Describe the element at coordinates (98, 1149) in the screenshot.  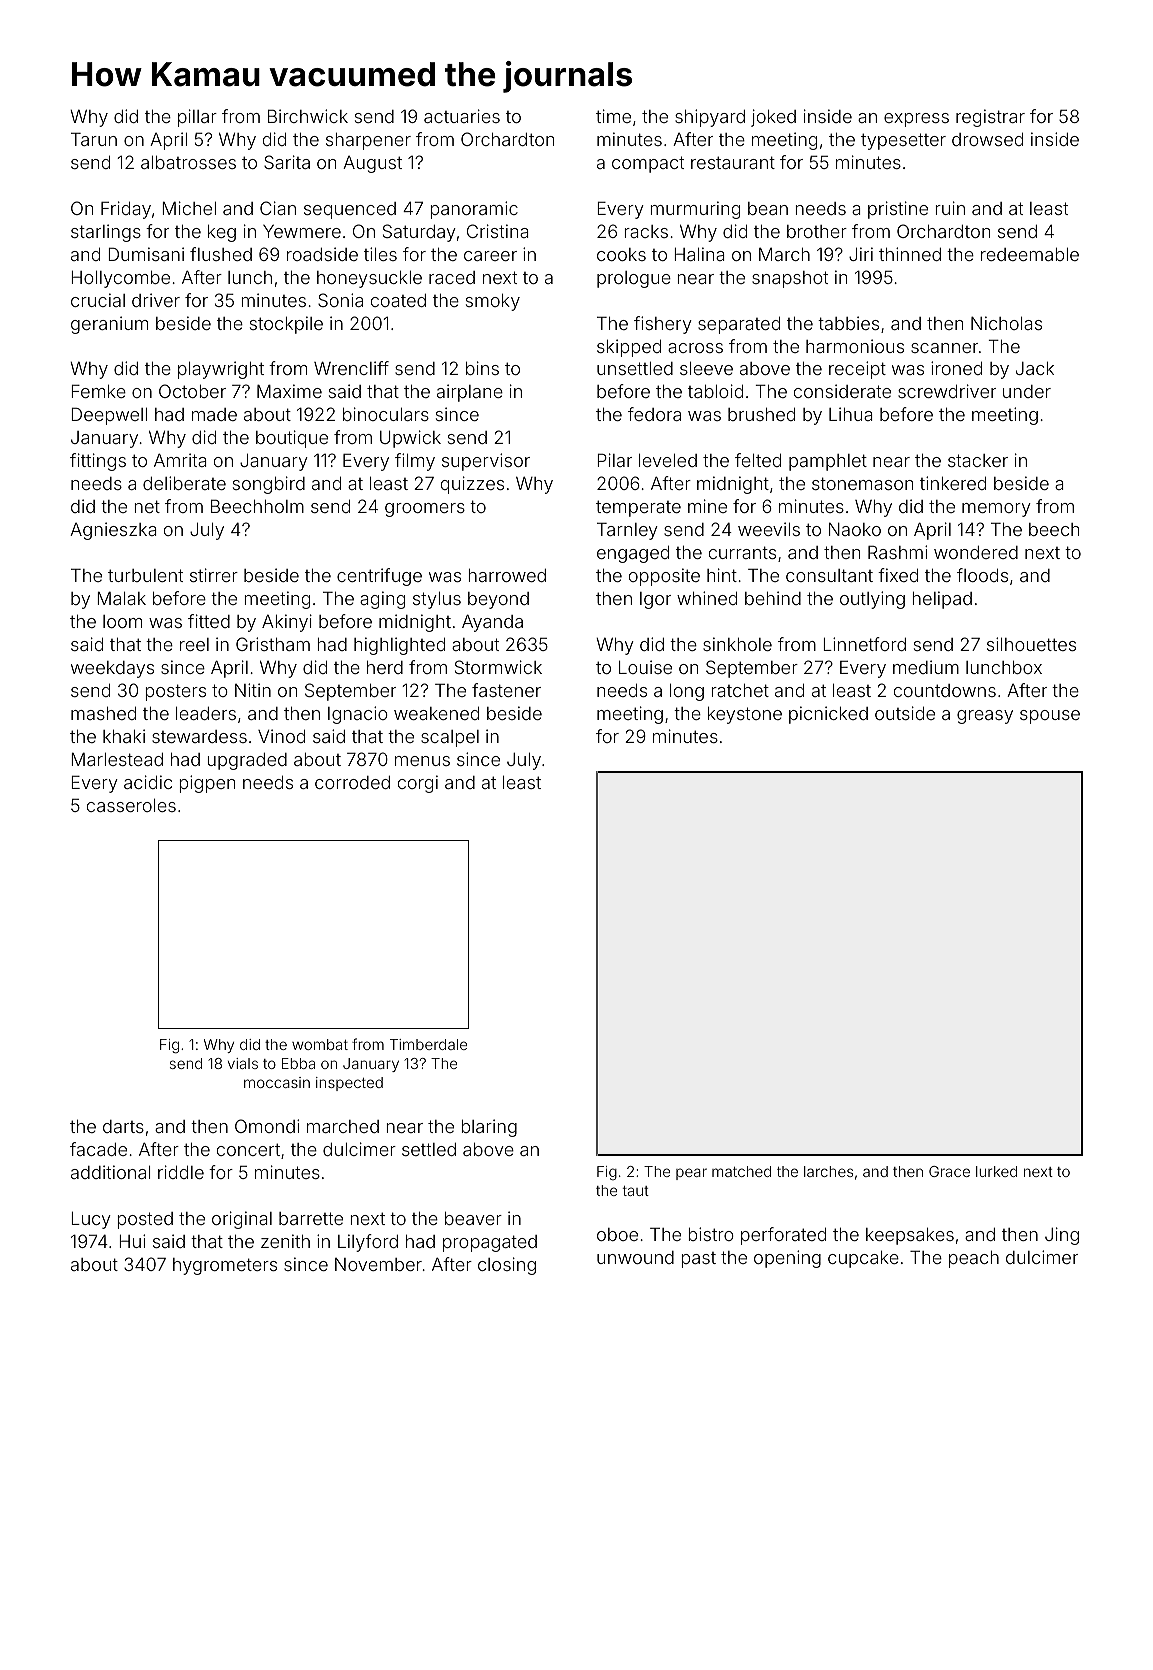
I see `facade` at that location.
